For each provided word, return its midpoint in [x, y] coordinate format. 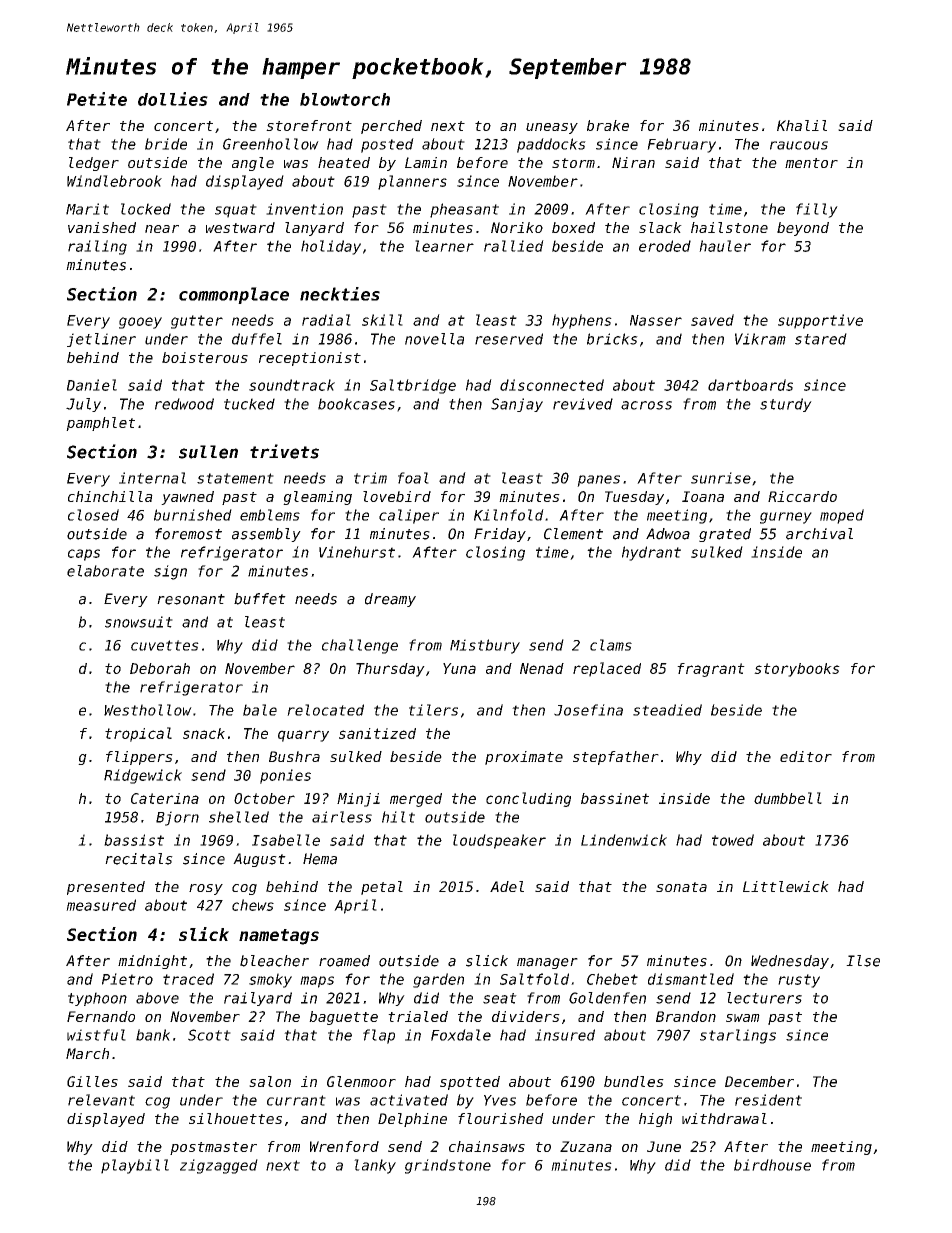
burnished [193, 515]
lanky [375, 1166]
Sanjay [517, 405]
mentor [811, 163]
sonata [681, 887]
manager [547, 963]
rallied [514, 246]
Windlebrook [114, 181]
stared [821, 339]
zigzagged [219, 1166]
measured [101, 905]
